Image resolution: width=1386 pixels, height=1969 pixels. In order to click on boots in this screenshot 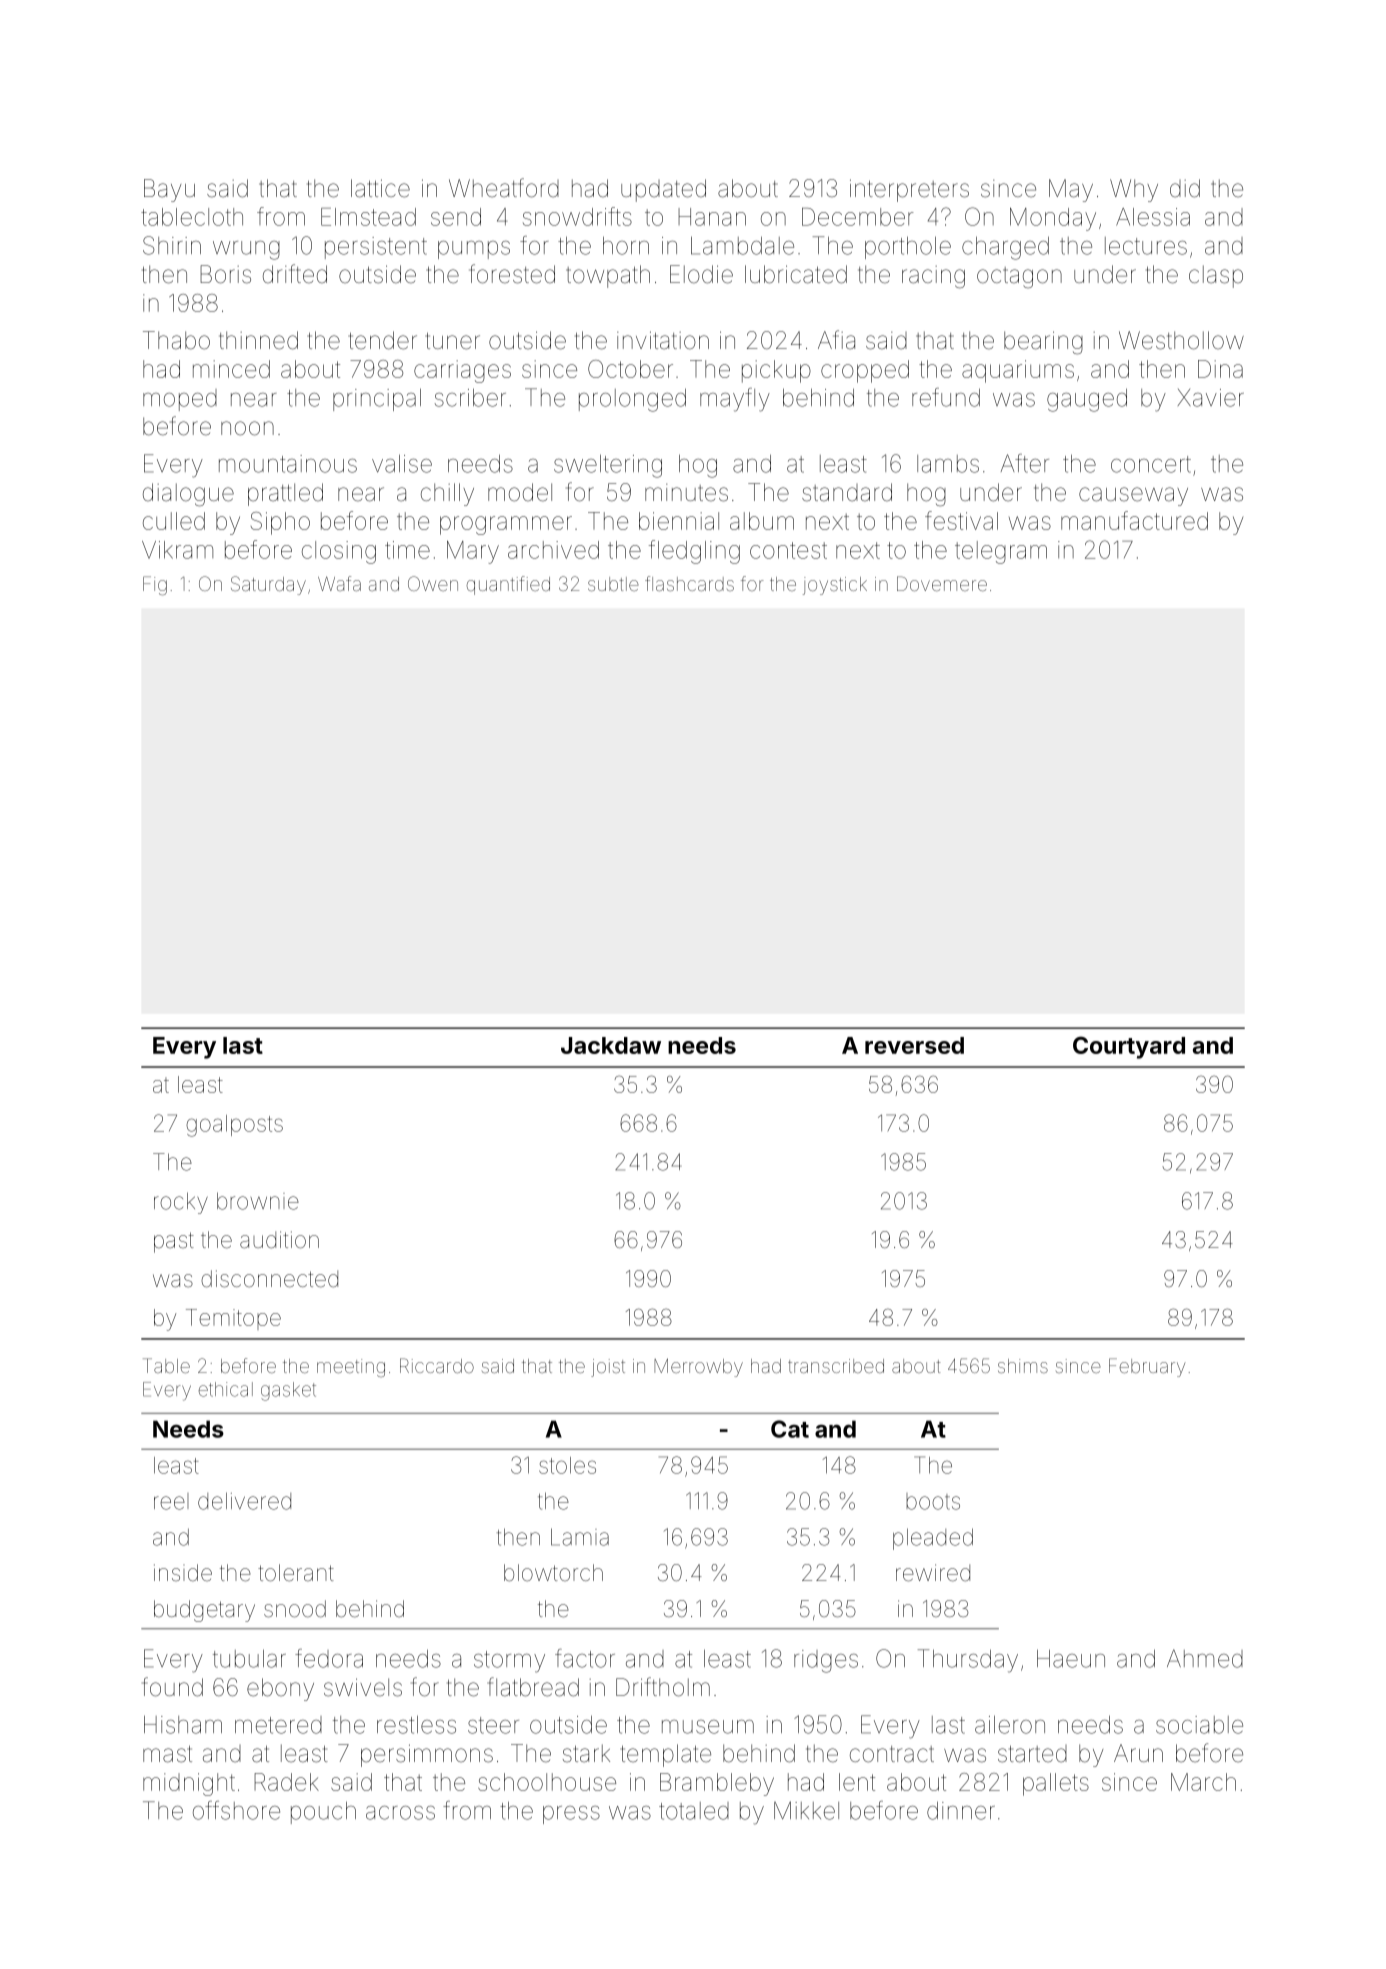, I will do `click(933, 1501)`.
